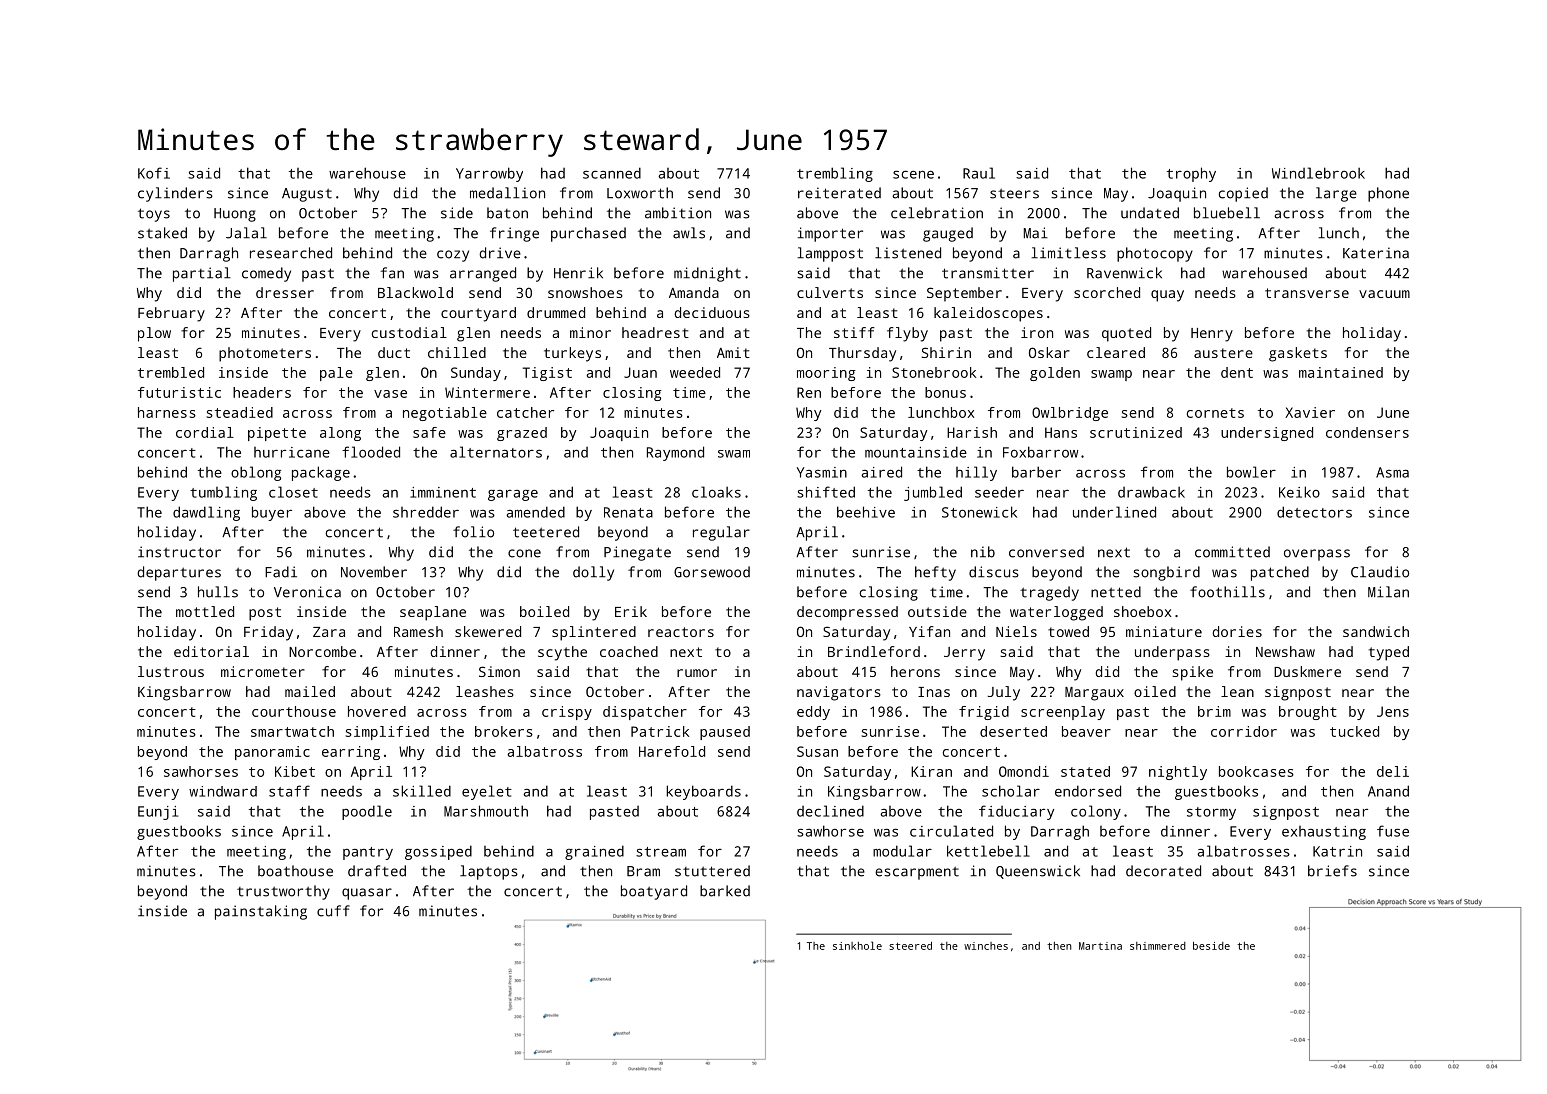 The width and height of the image is (1547, 1094). Describe the element at coordinates (367, 894) in the image. I see `quasar` at that location.
